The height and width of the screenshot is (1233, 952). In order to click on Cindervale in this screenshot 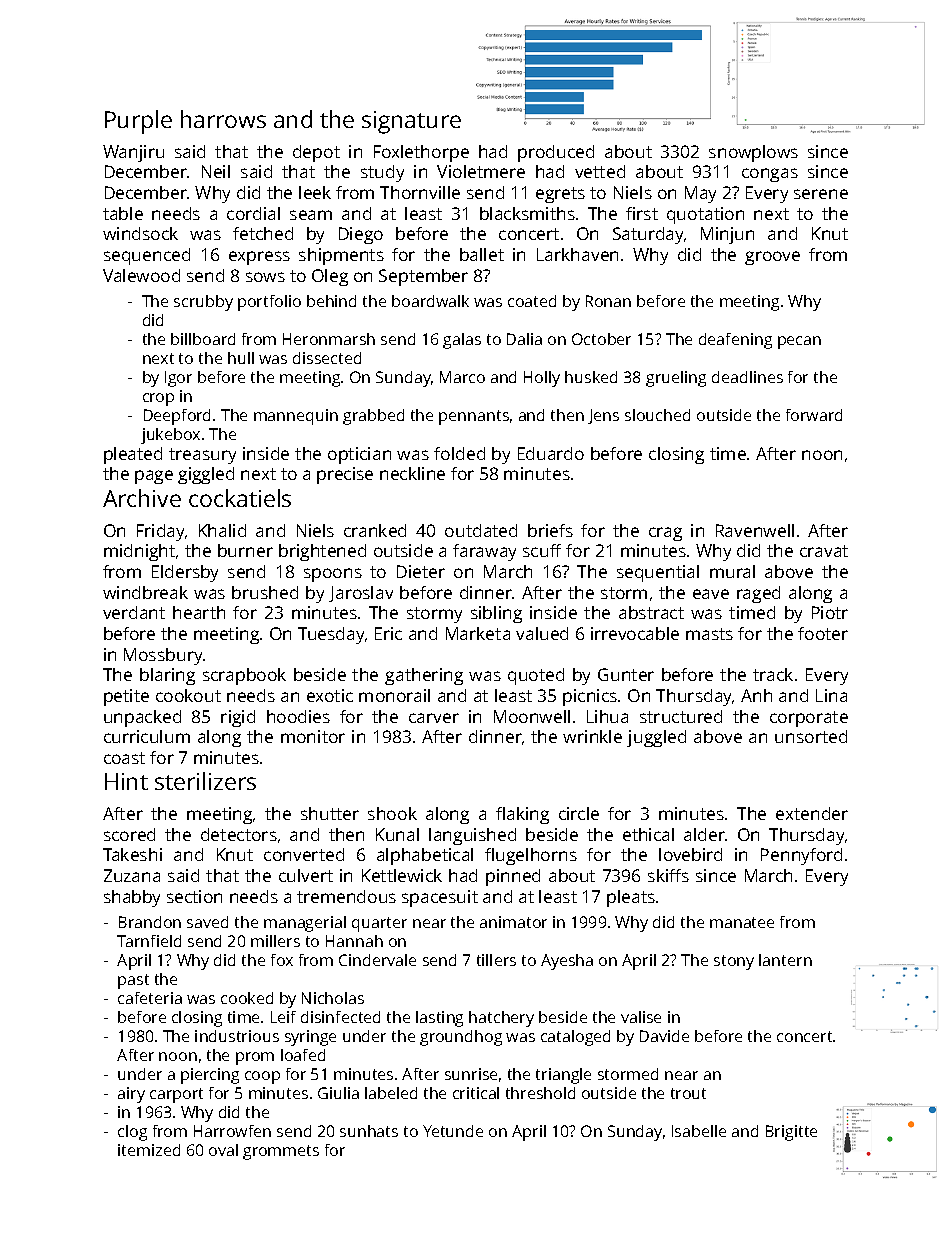, I will do `click(377, 960)`.
